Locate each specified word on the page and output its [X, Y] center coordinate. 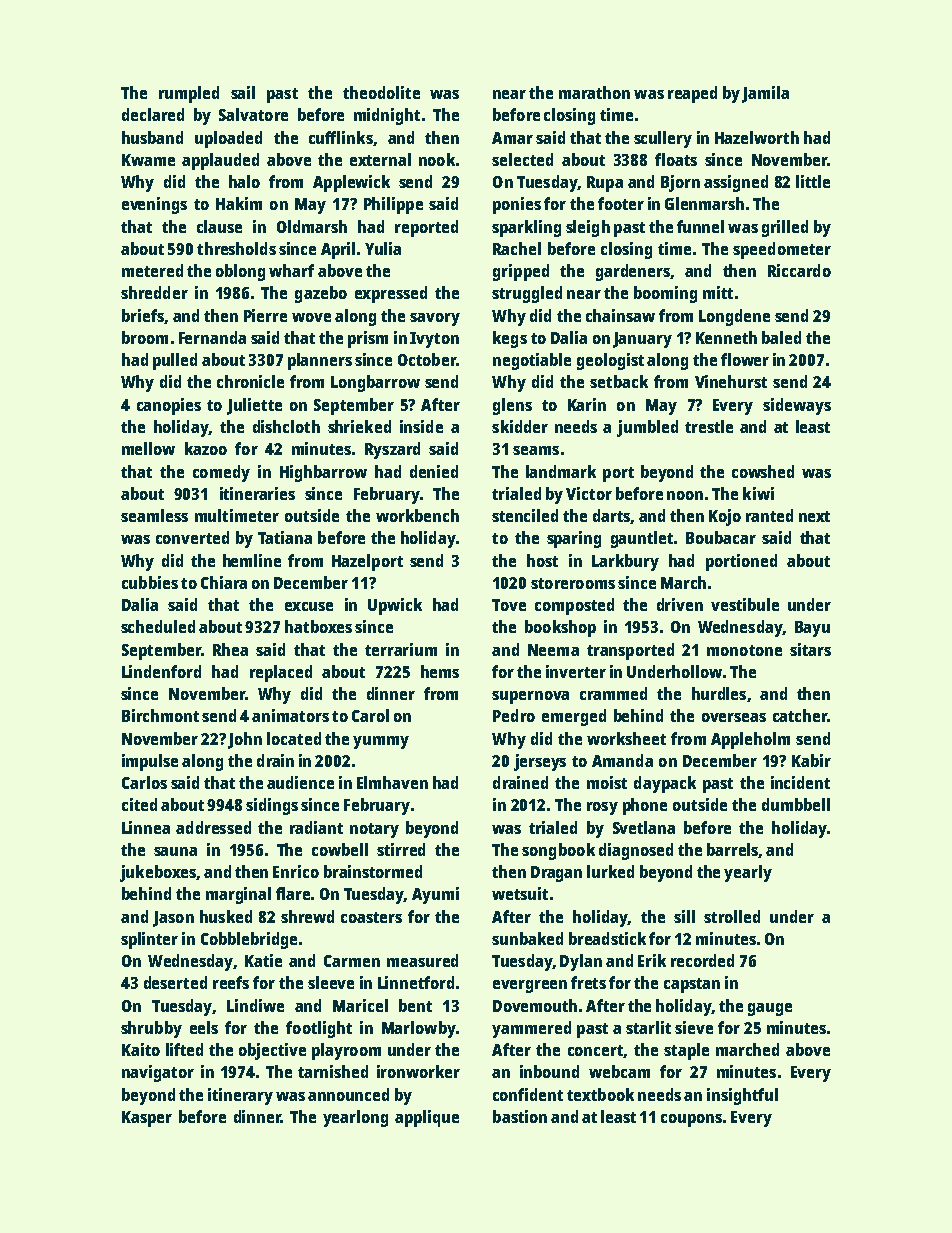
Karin [587, 404]
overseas [734, 717]
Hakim [239, 203]
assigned [736, 183]
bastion [520, 1116]
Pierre [265, 315]
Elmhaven [392, 782]
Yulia [383, 248]
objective [272, 1051]
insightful [742, 1096]
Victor [589, 493]
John [245, 740]
